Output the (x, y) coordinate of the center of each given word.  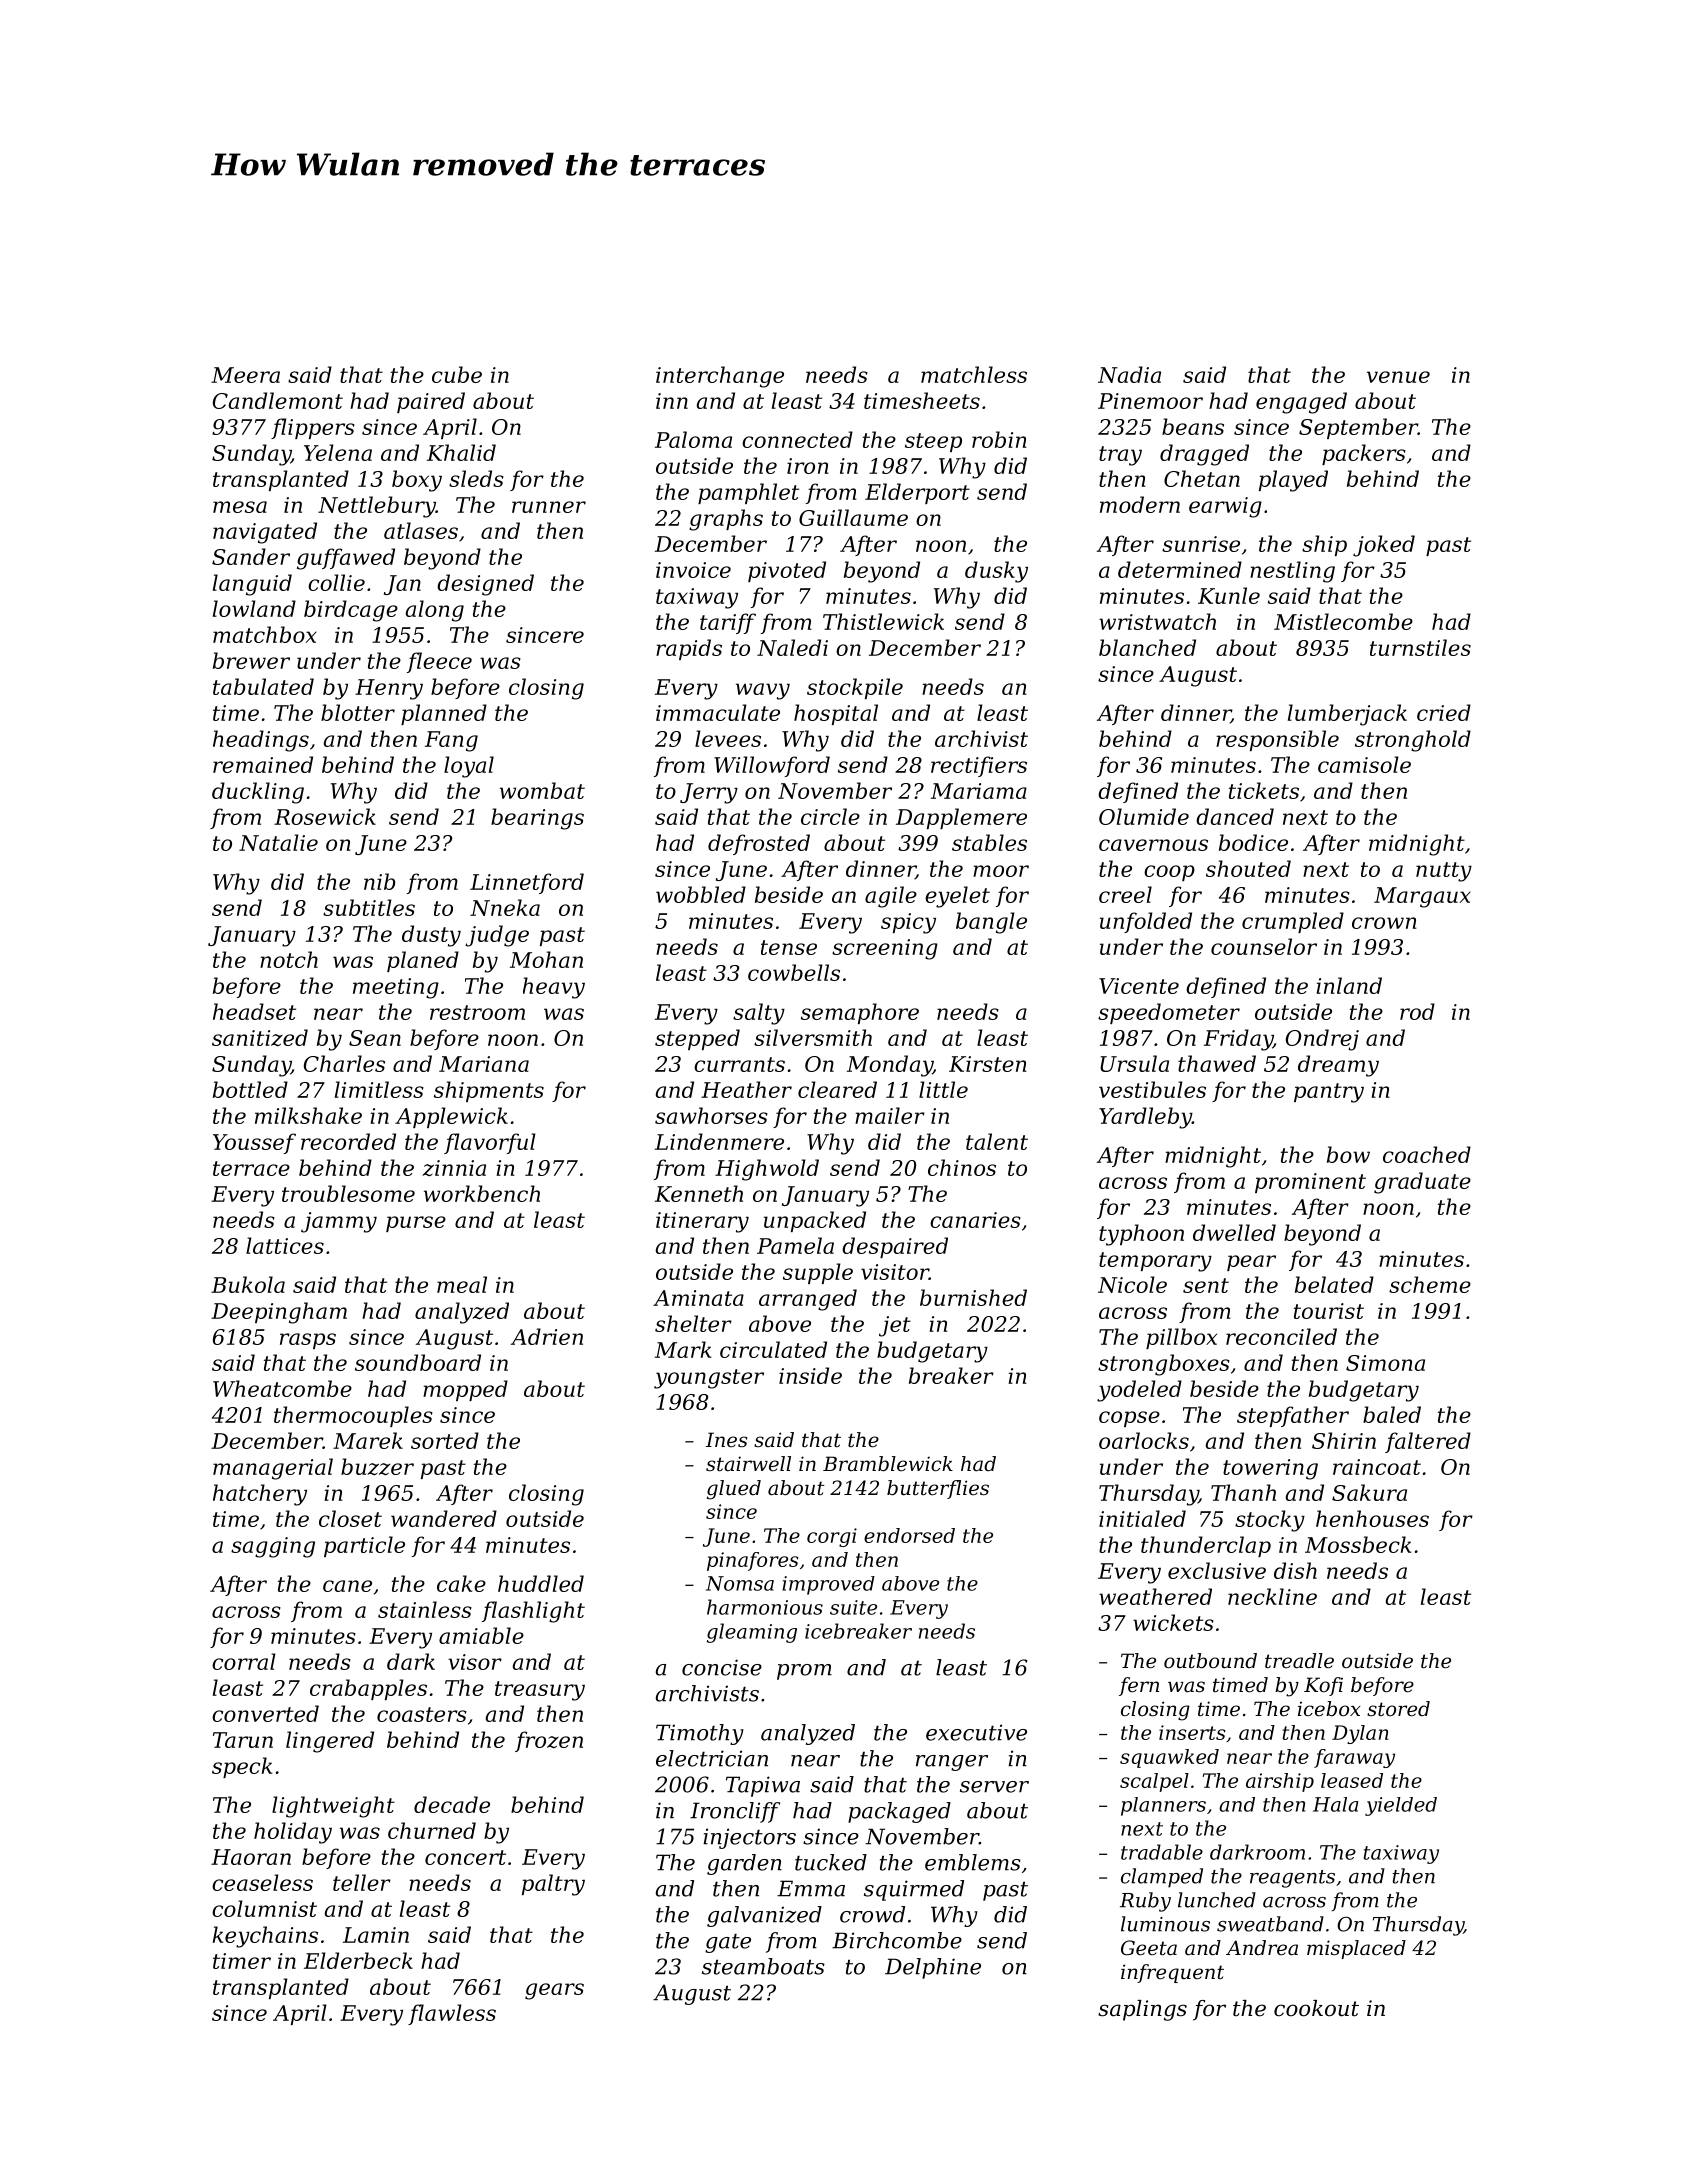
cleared (837, 1089)
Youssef (254, 1143)
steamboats (763, 1966)
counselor (1264, 946)
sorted (445, 1440)
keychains (265, 1937)
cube (457, 374)
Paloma (693, 439)
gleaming (752, 1633)
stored (1398, 1708)
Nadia (1129, 374)
